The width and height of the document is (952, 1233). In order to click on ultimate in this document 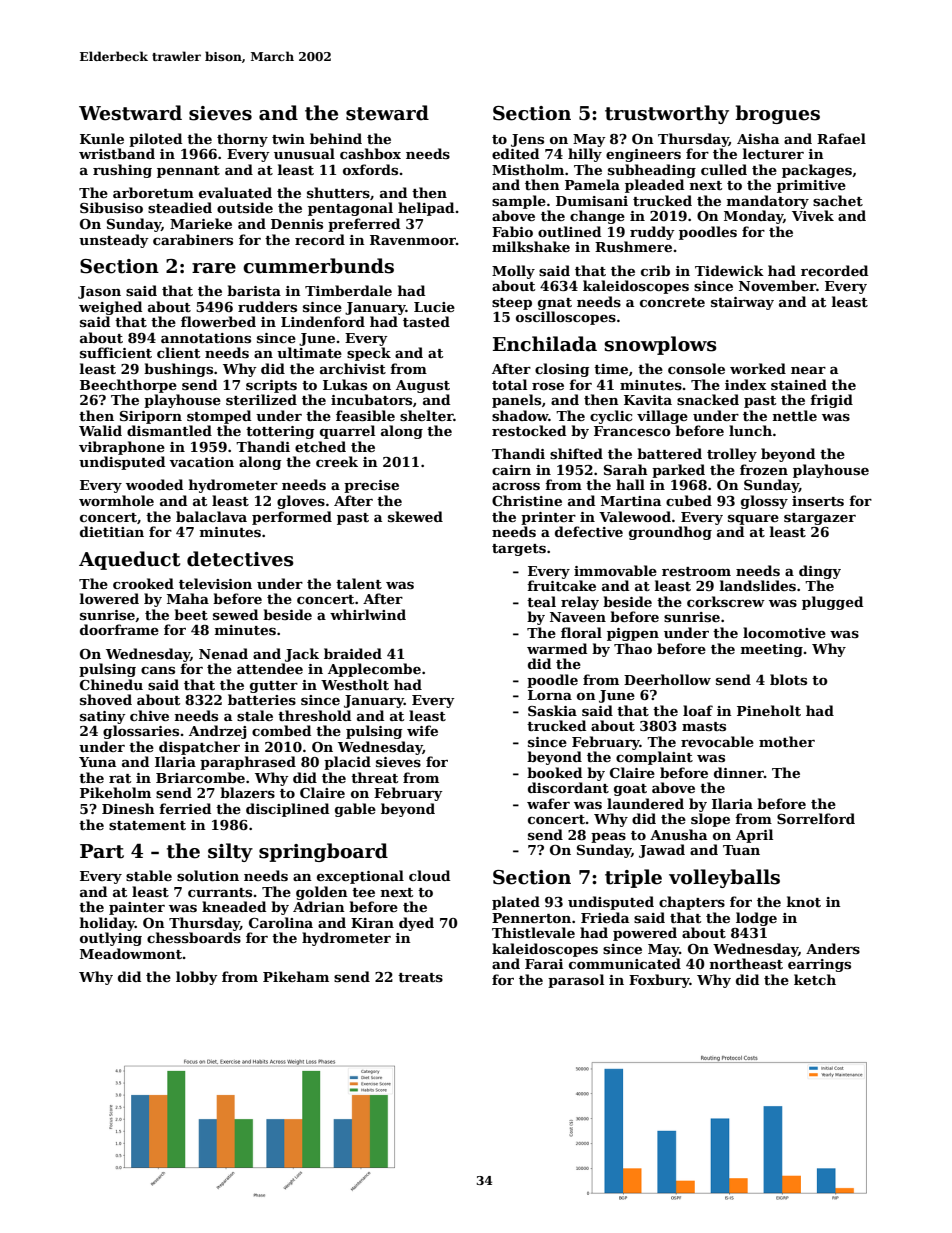, I will do `click(309, 352)`.
